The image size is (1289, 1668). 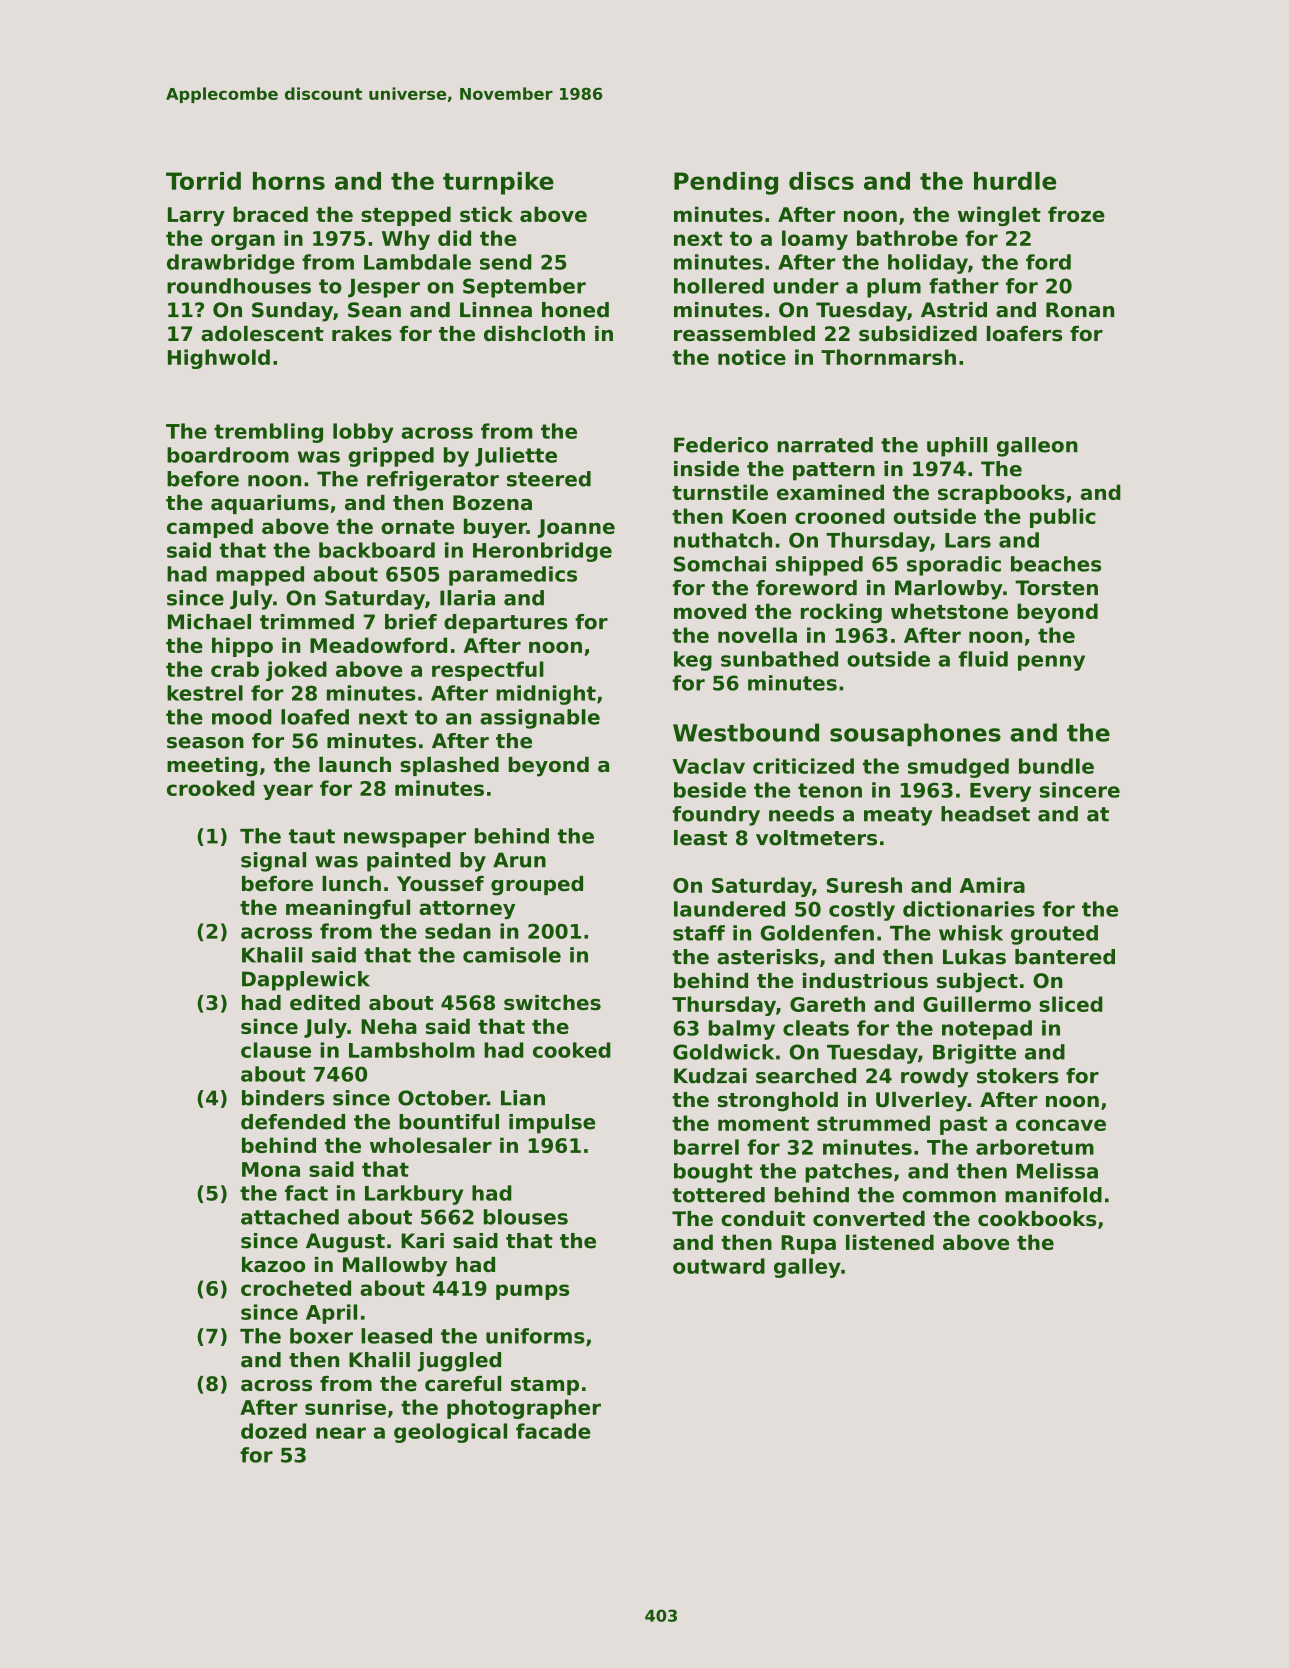 I want to click on Torrid, so click(x=203, y=181).
